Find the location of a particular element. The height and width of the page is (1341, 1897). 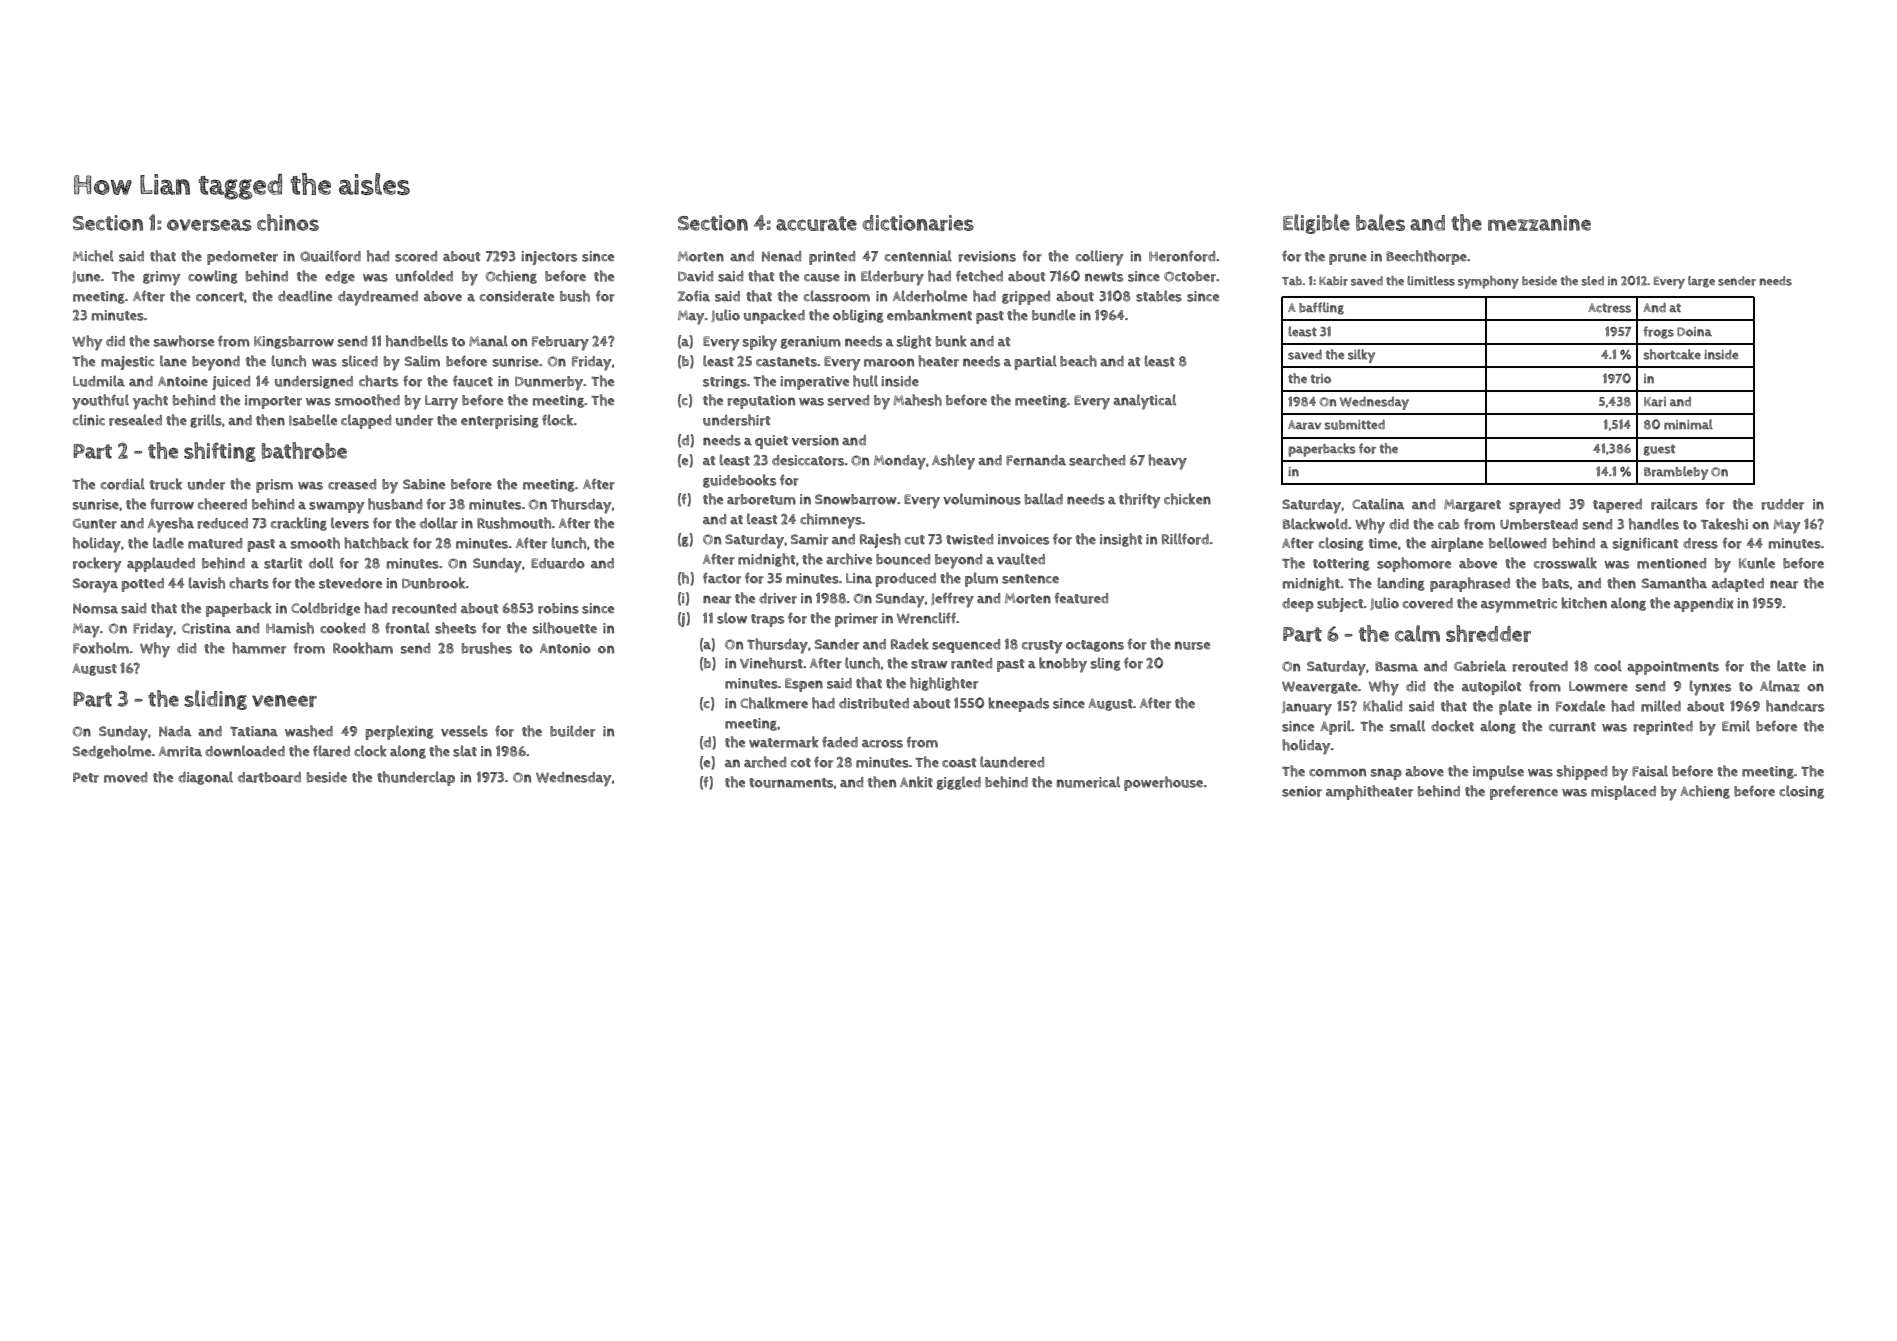

Petr is located at coordinates (86, 777).
